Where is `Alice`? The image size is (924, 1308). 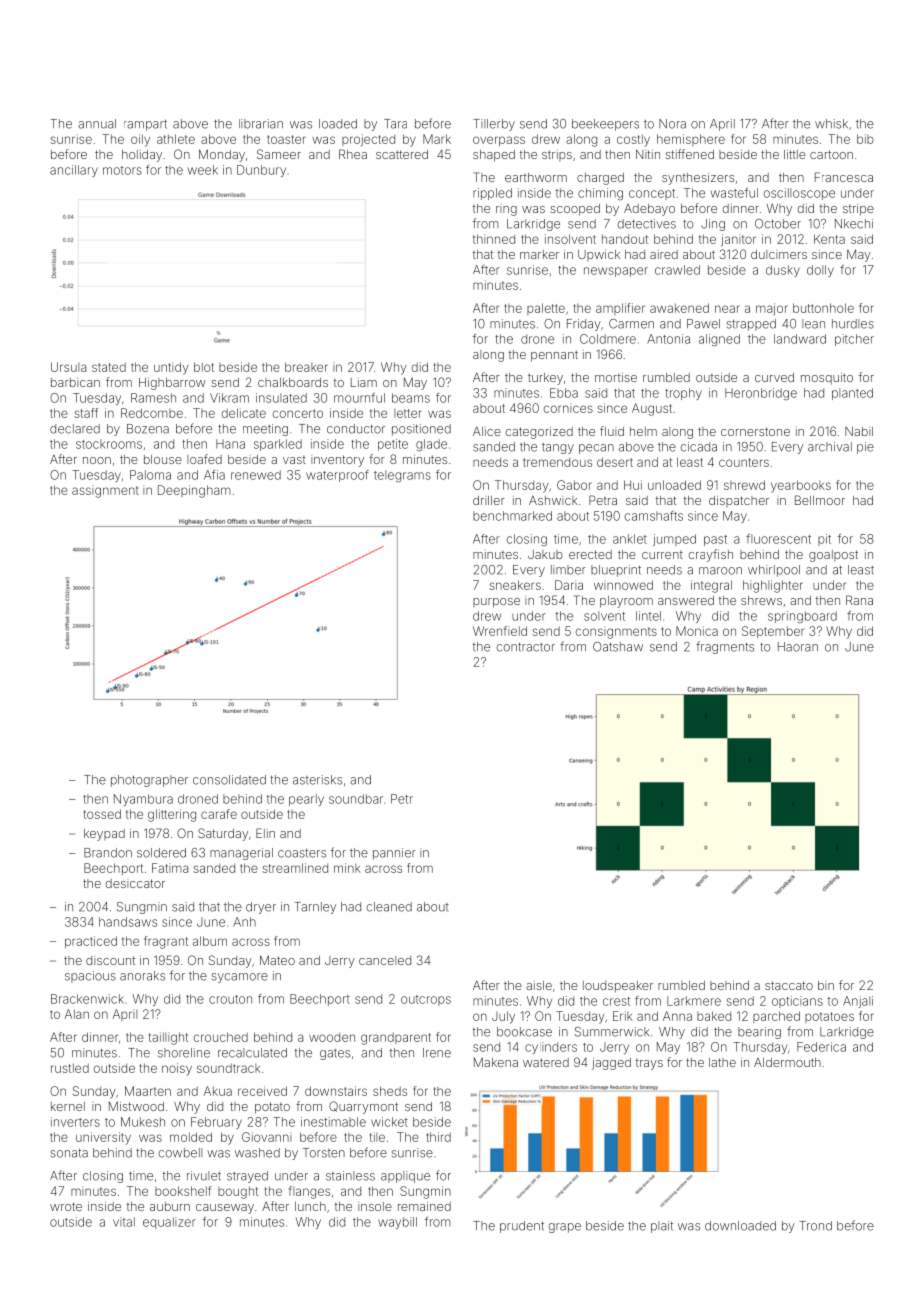 Alice is located at coordinates (487, 431).
